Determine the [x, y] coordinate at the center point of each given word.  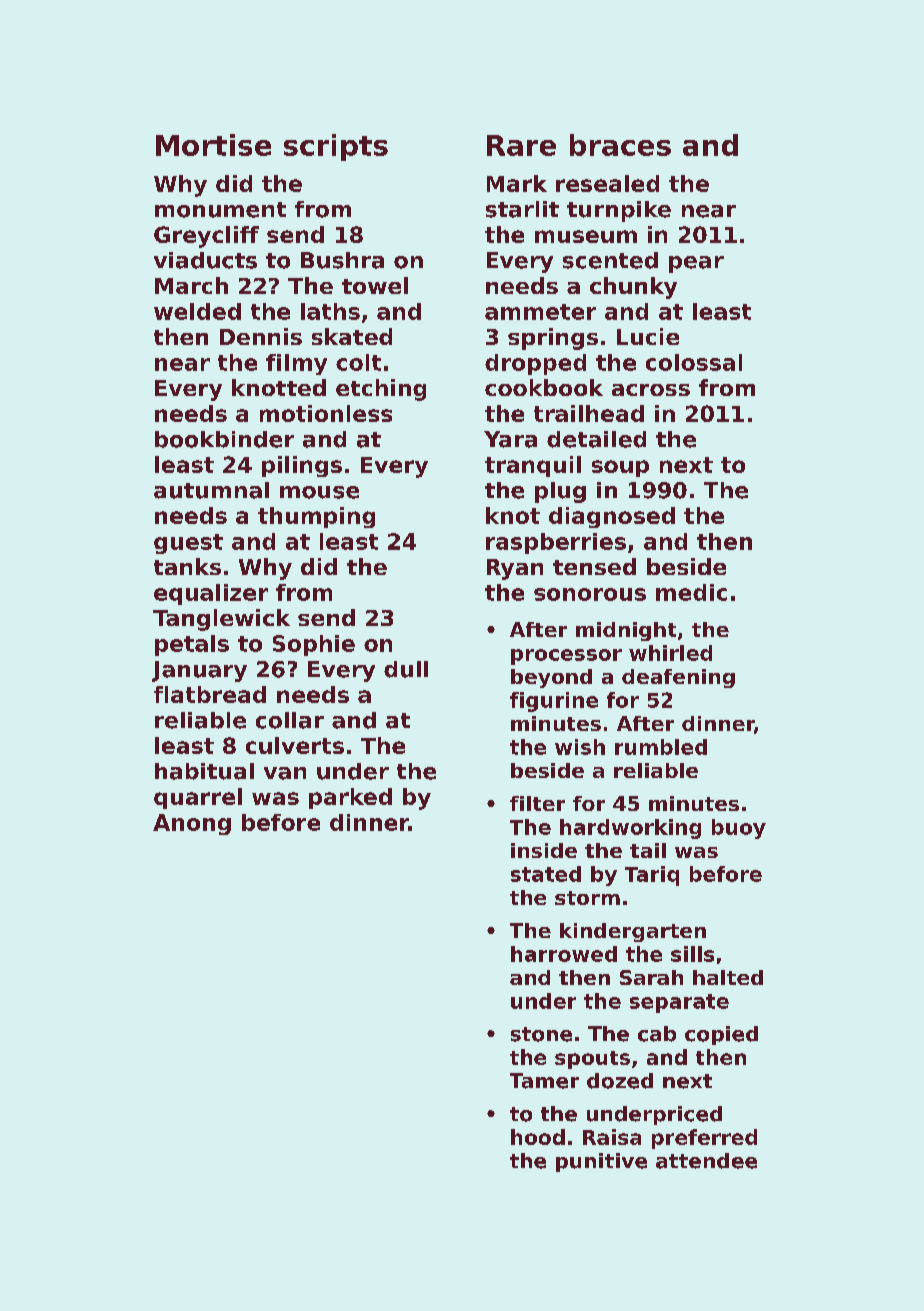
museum [586, 236]
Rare [521, 145]
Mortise [213, 145]
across [651, 390]
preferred [704, 1139]
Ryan [515, 569]
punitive [601, 1162]
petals [192, 645]
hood [538, 1137]
